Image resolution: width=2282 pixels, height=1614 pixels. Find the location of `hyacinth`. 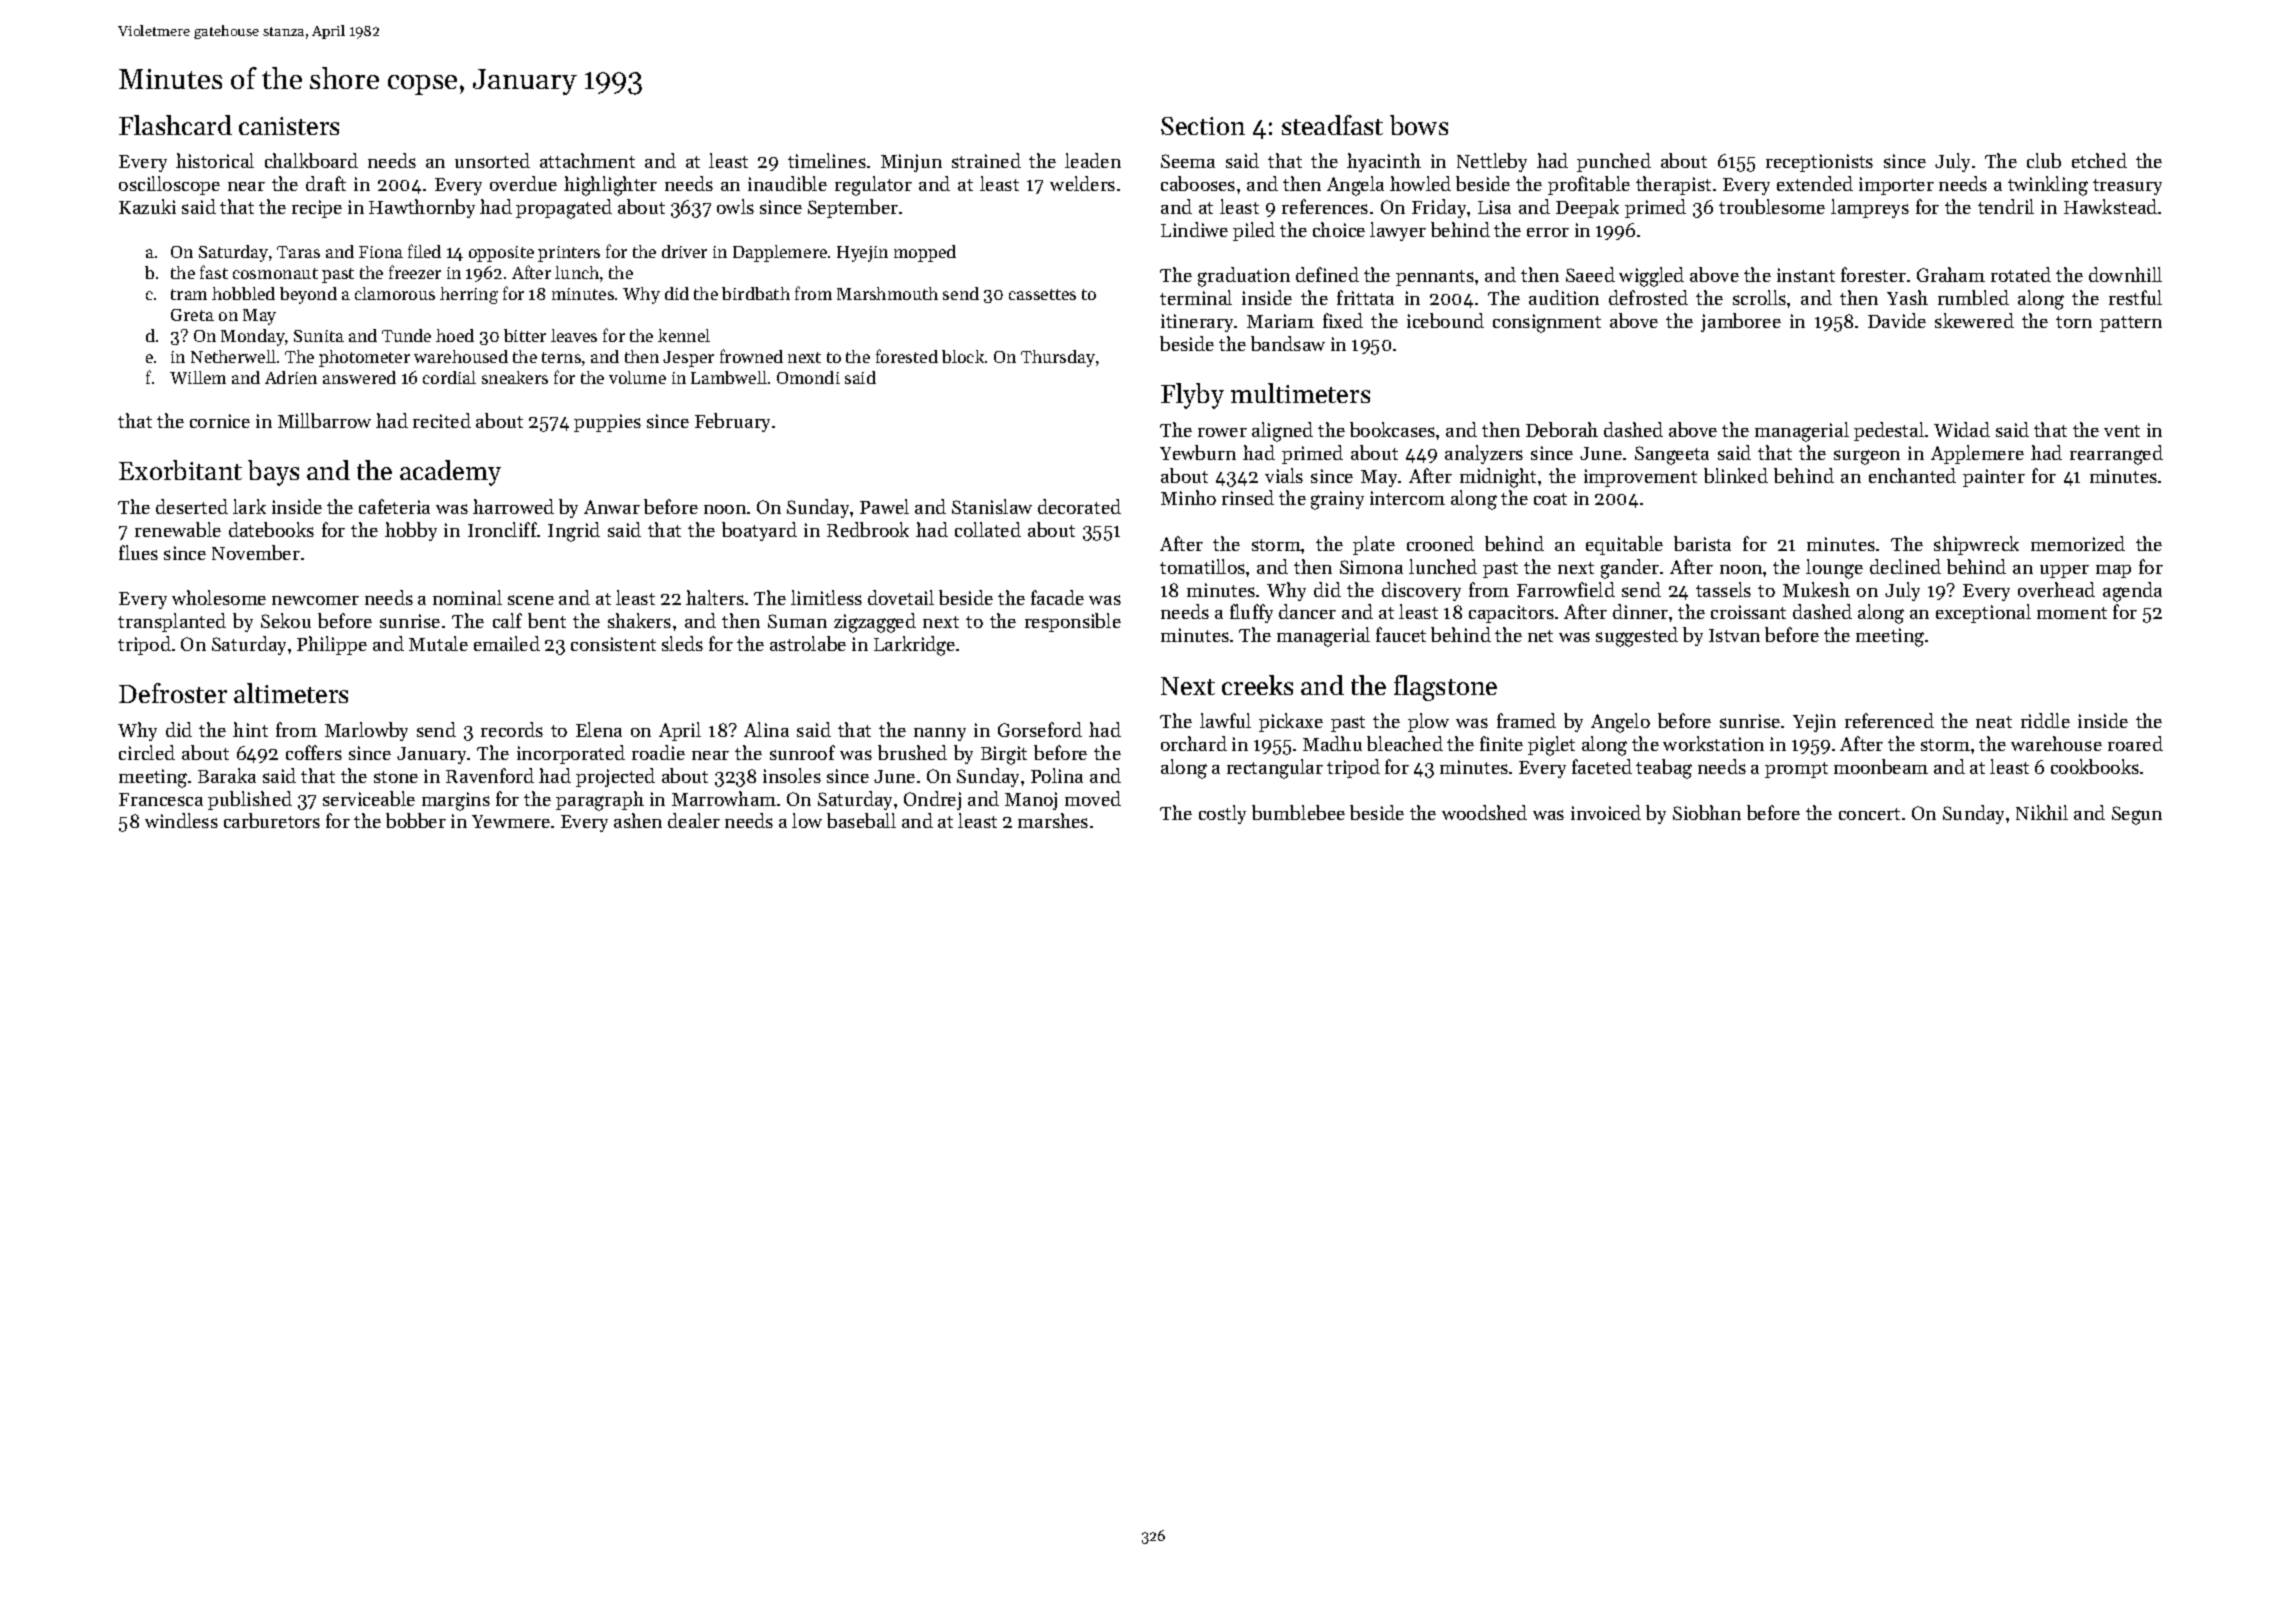

hyacinth is located at coordinates (1384, 162).
